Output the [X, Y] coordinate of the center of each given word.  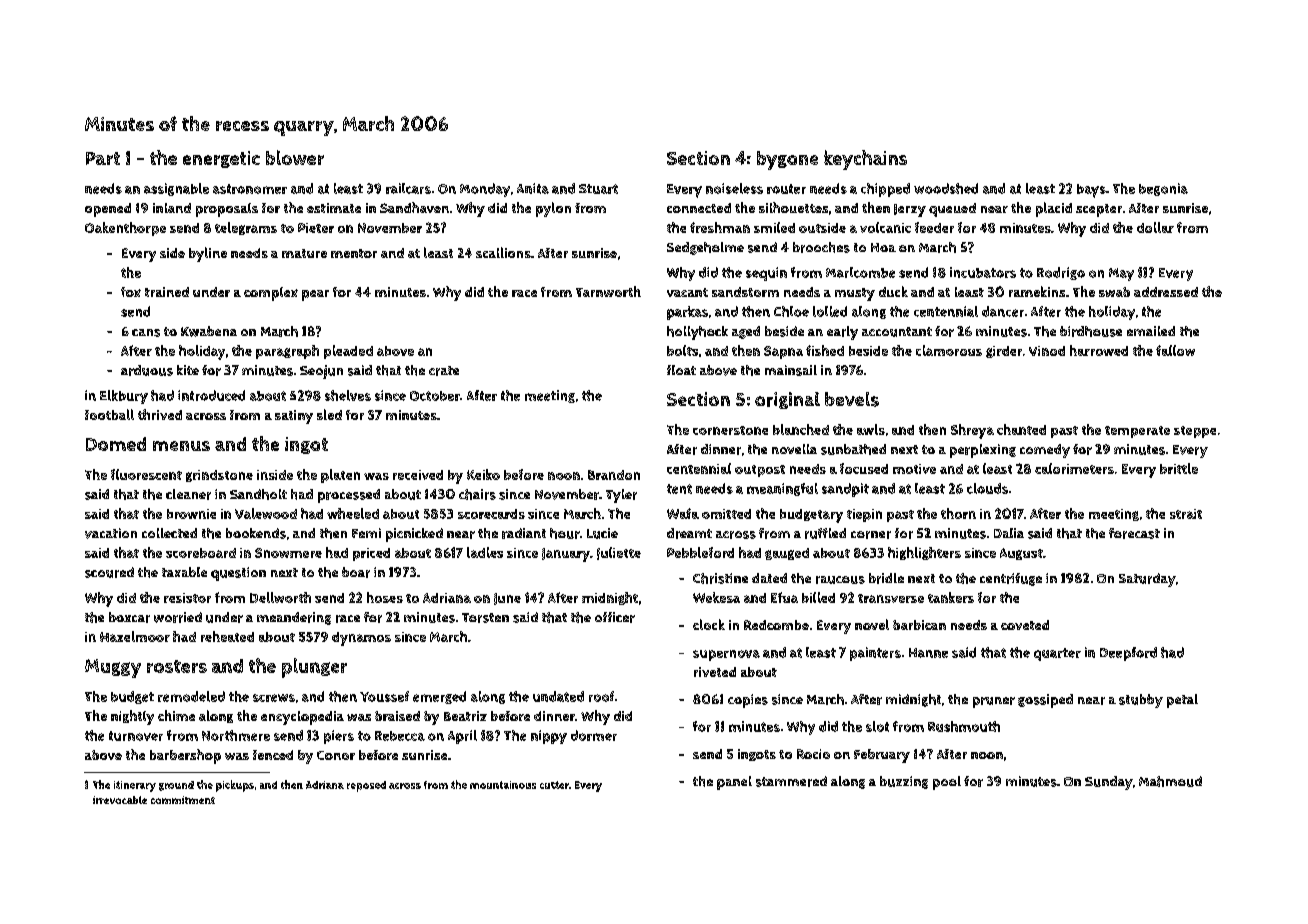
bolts [682, 350]
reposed [366, 786]
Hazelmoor [135, 636]
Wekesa [716, 597]
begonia [1163, 189]
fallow [1175, 350]
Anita [533, 188]
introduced [211, 395]
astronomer [250, 189]
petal [1182, 701]
